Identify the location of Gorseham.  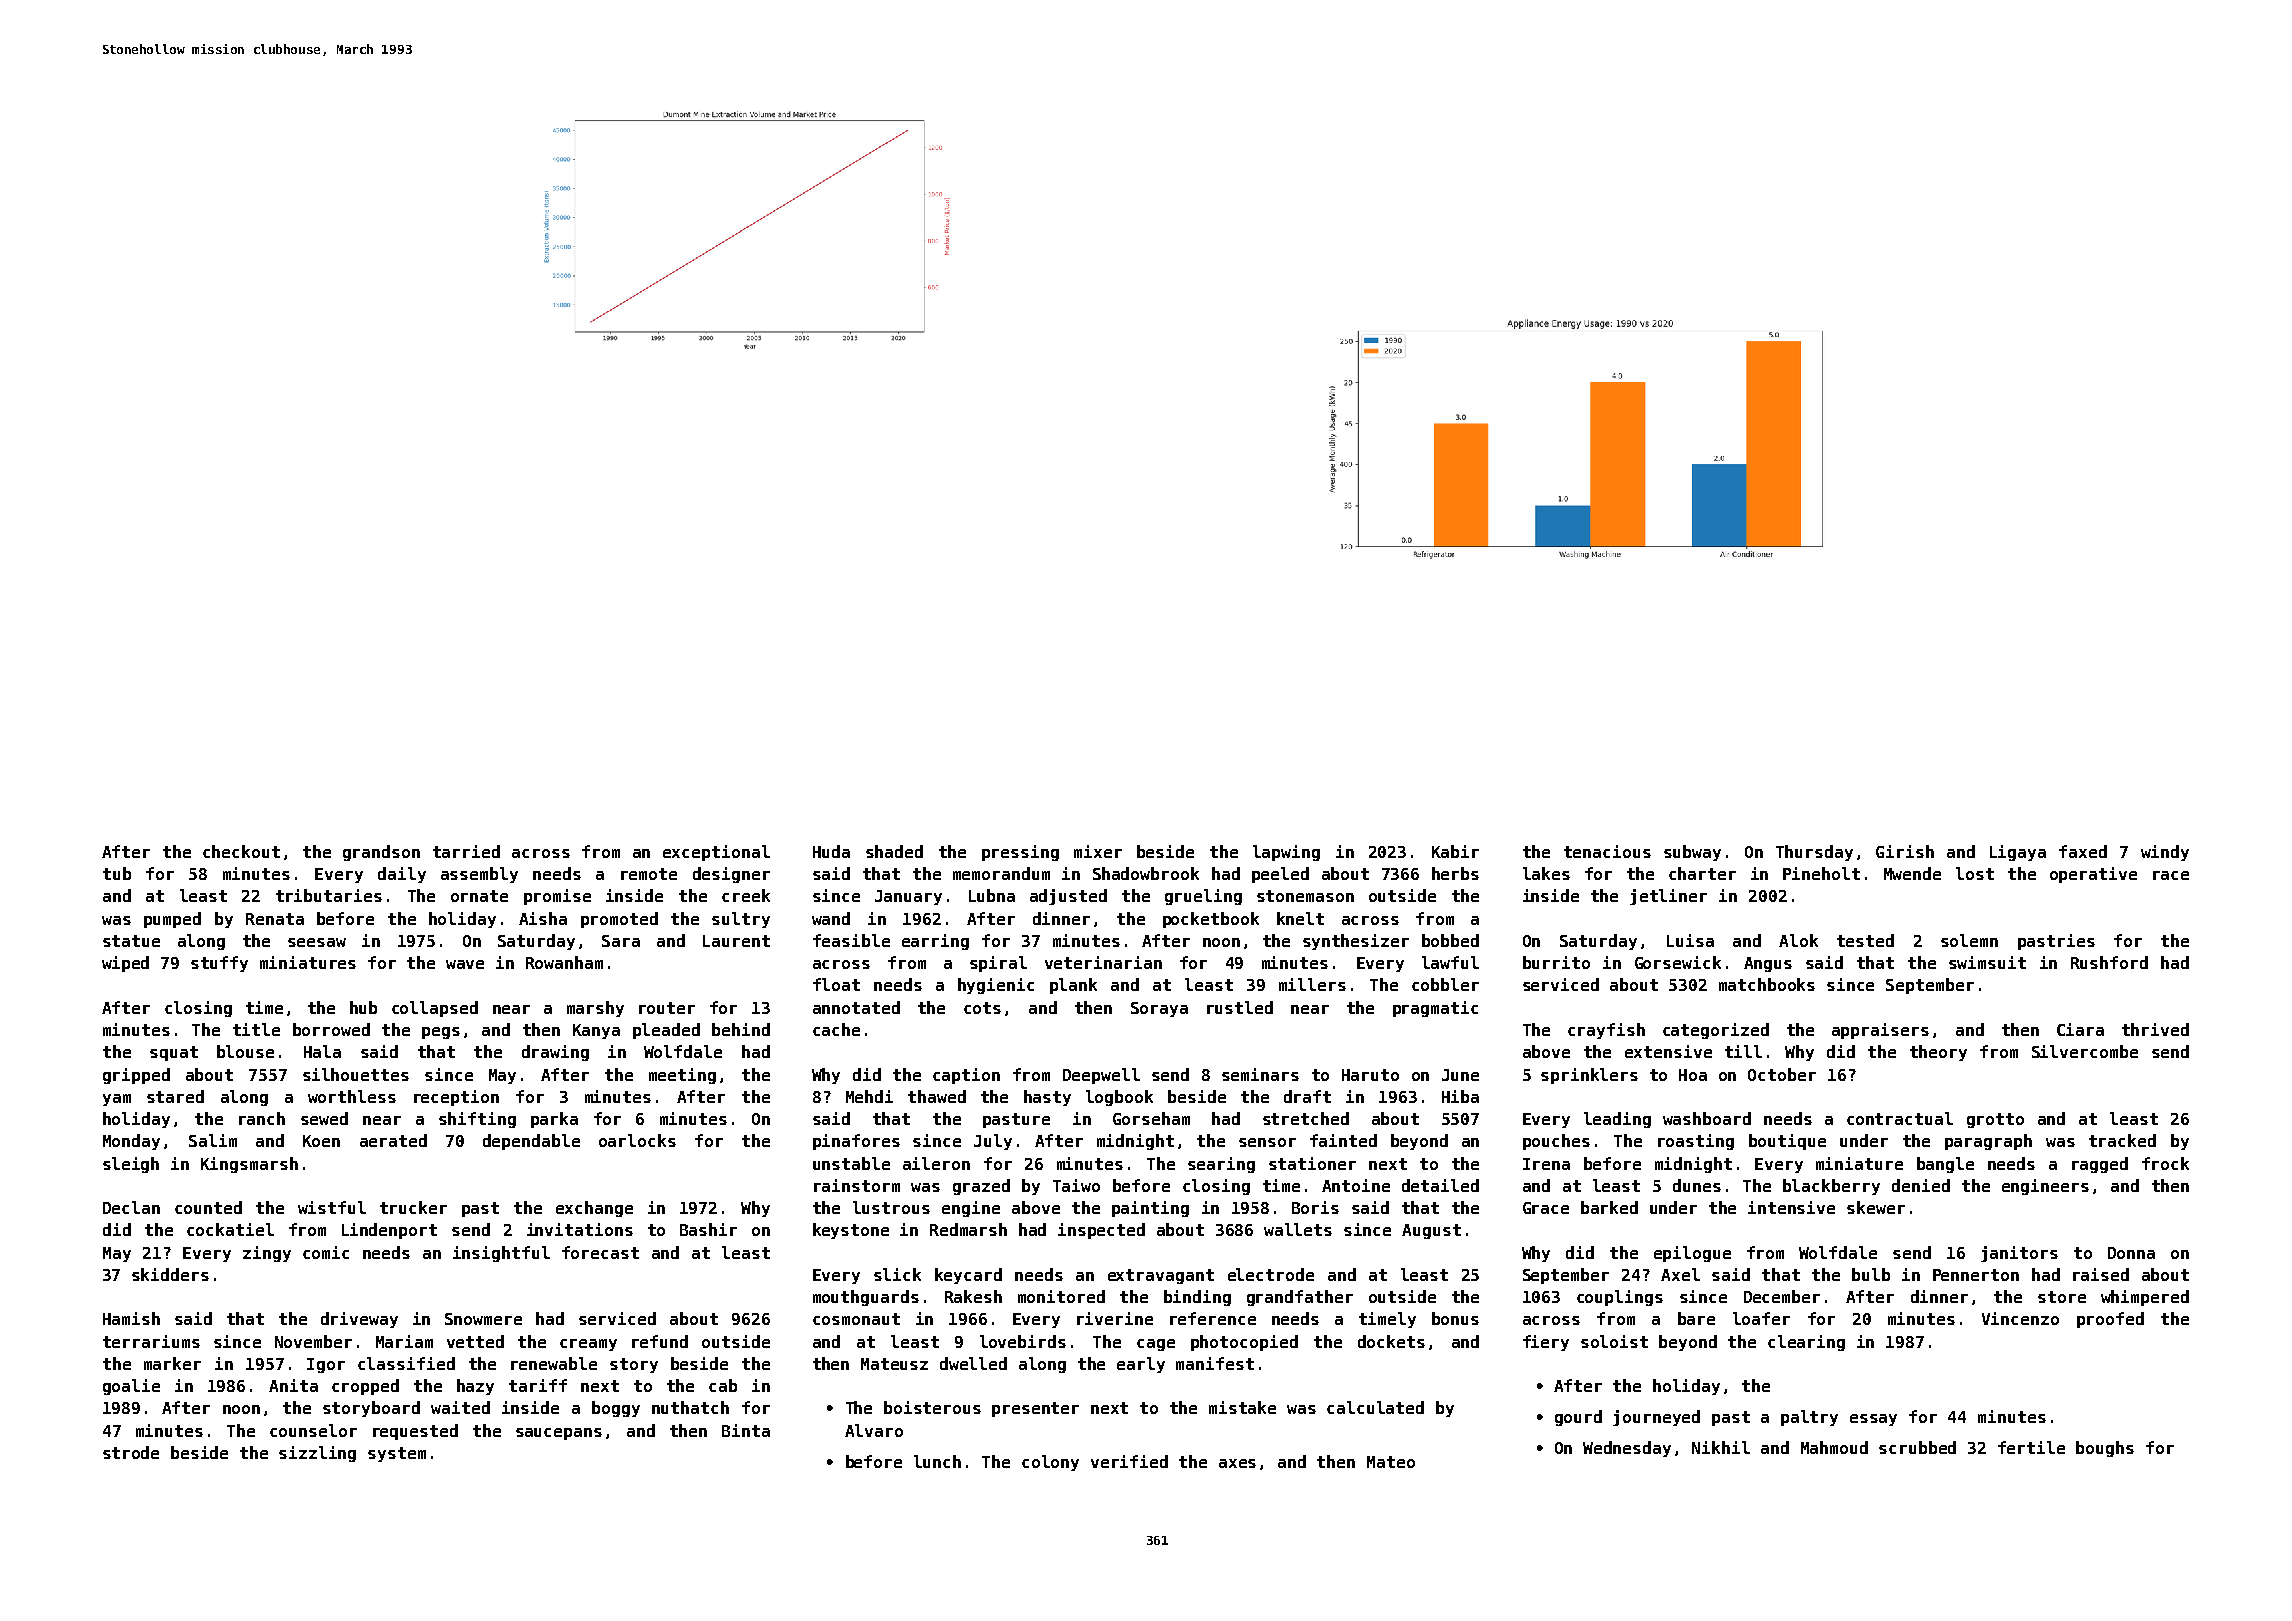
(1151, 1118).
